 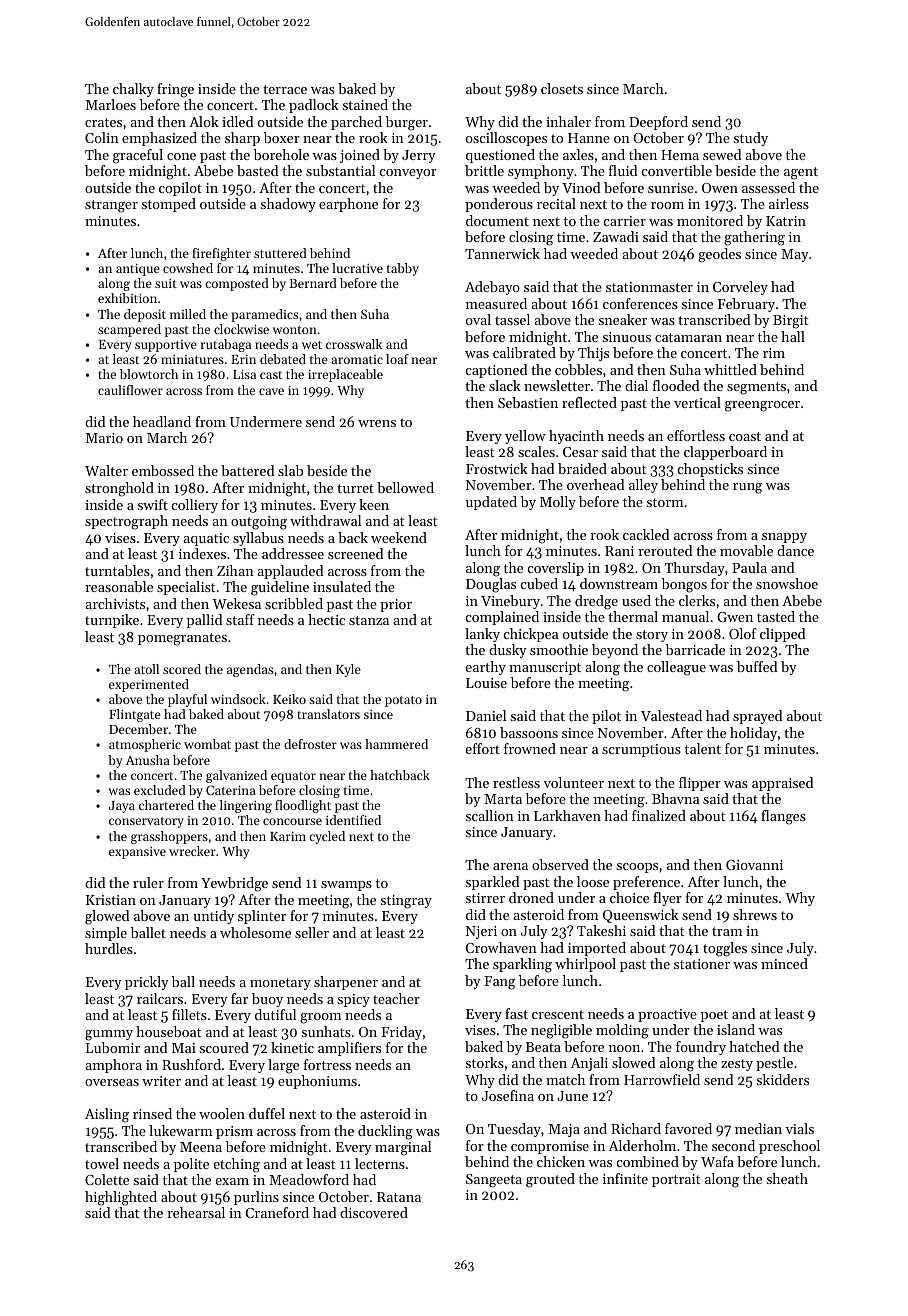 What do you see at coordinates (751, 139) in the screenshot?
I see `study` at bounding box center [751, 139].
